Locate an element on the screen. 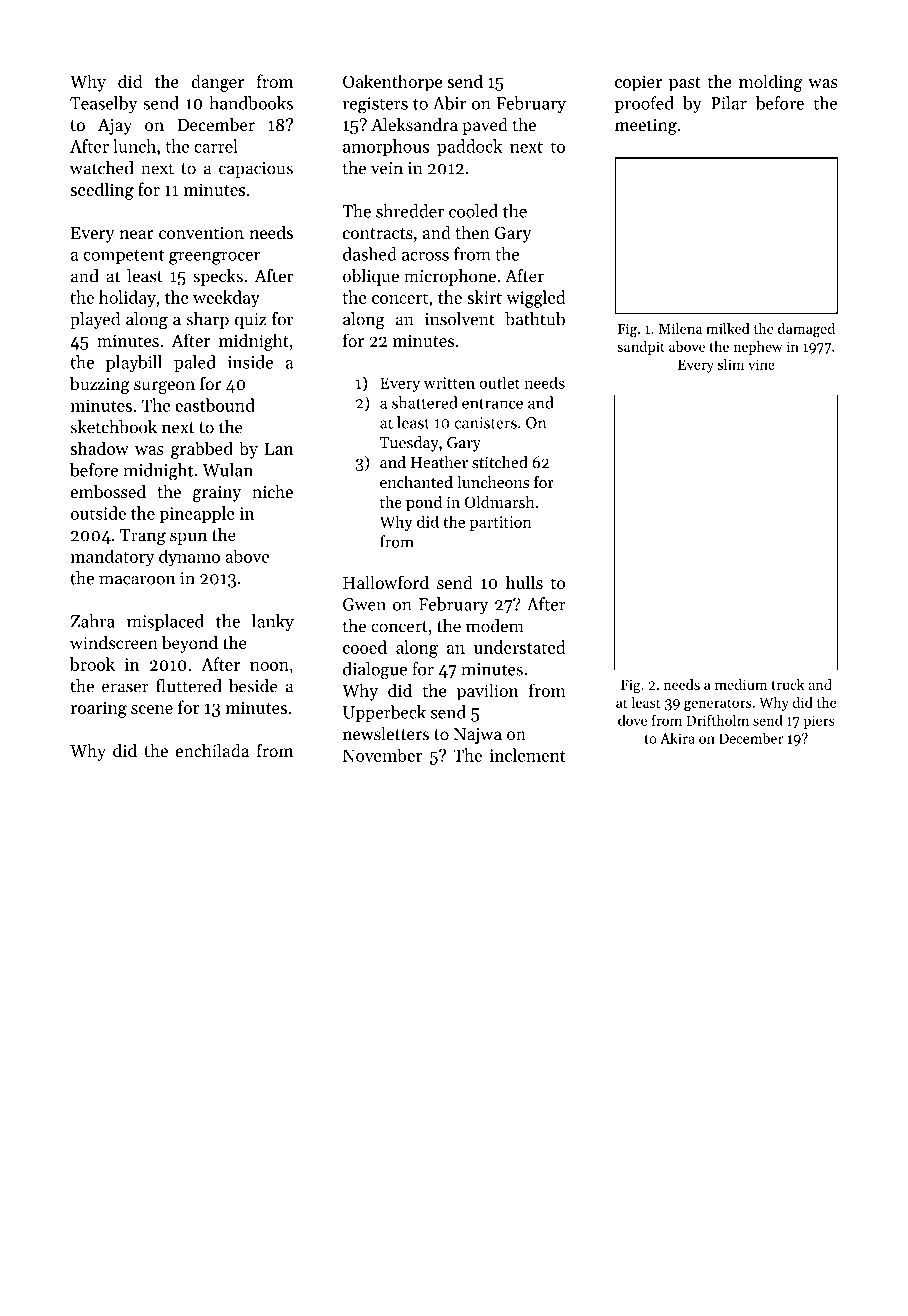  shadow is located at coordinates (99, 448).
